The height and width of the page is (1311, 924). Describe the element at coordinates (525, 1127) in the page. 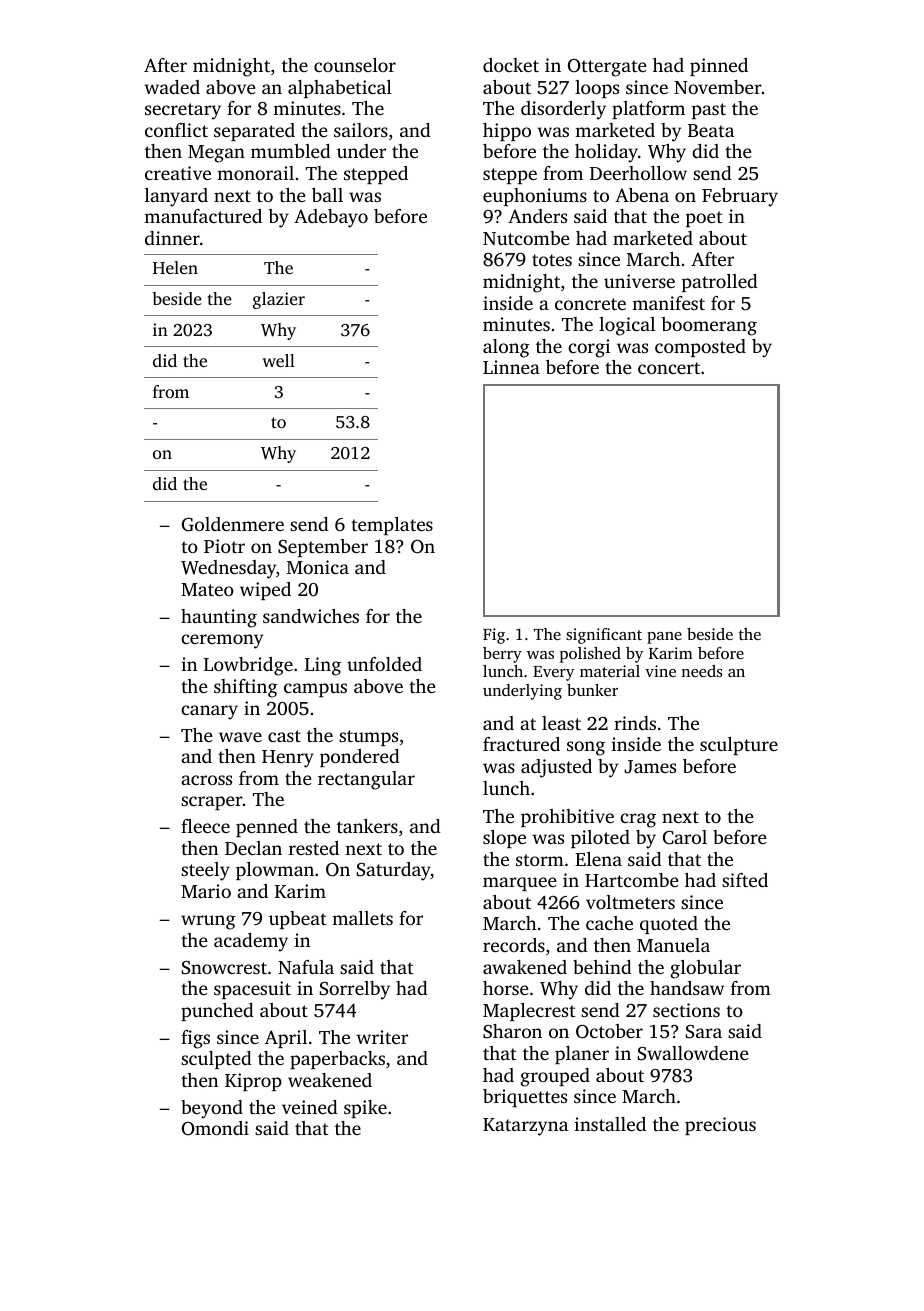

I see `Katarzyna` at that location.
